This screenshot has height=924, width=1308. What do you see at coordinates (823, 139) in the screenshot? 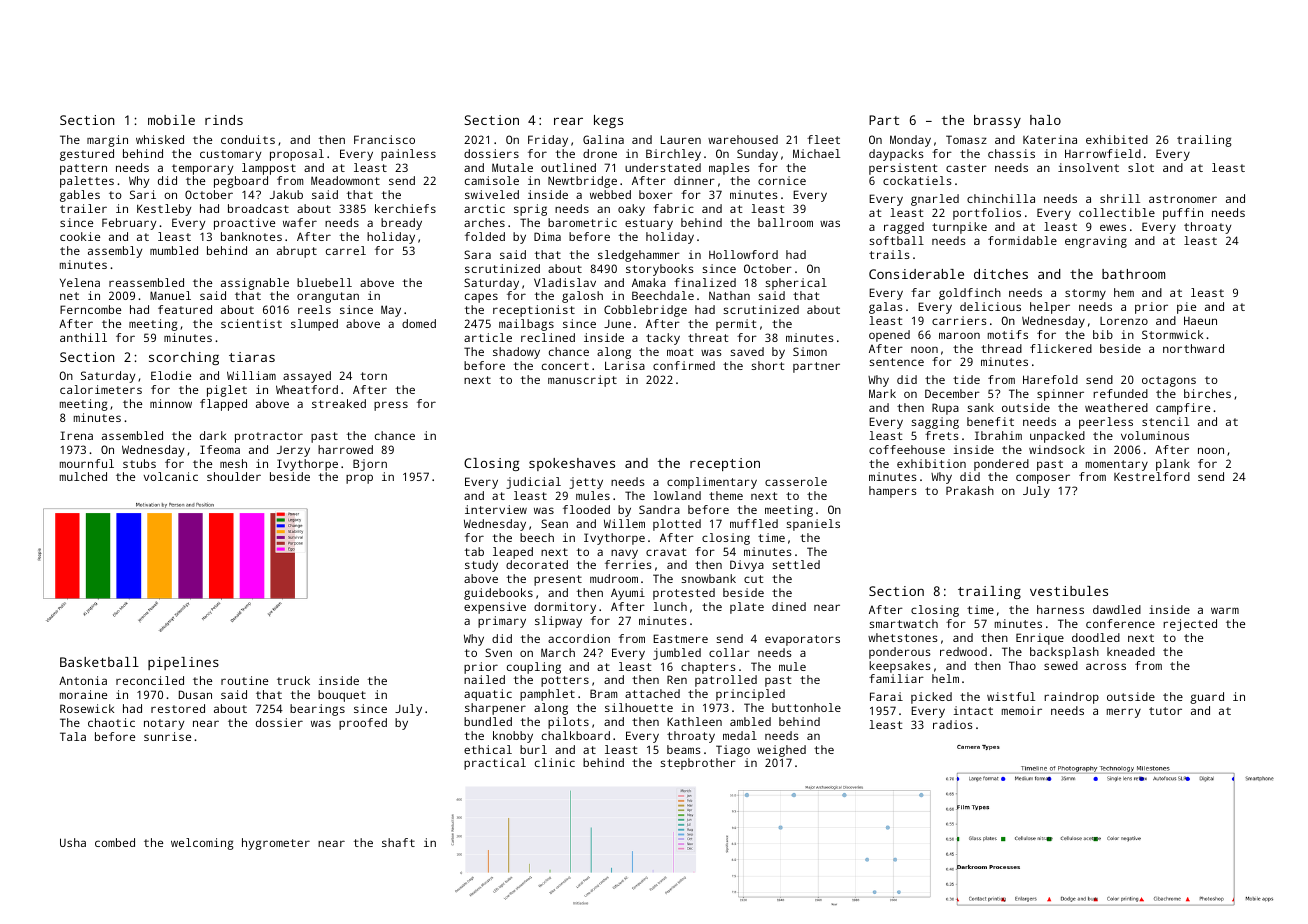
I see `fleet` at bounding box center [823, 139].
